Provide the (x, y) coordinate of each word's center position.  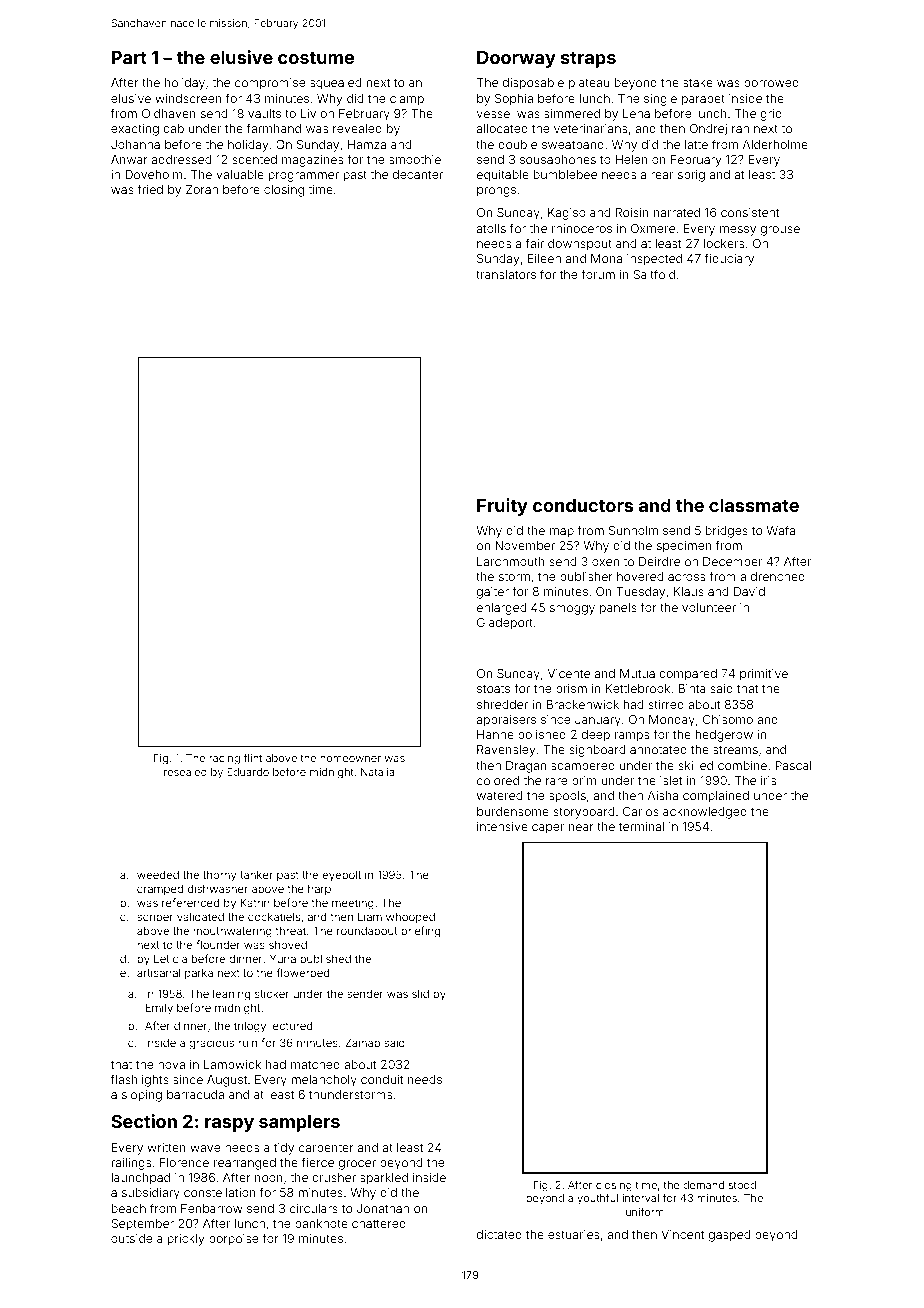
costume (316, 57)
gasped (729, 1236)
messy (738, 231)
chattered (379, 1223)
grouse (780, 231)
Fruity (502, 507)
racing (224, 759)
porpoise (233, 1240)
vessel (495, 113)
